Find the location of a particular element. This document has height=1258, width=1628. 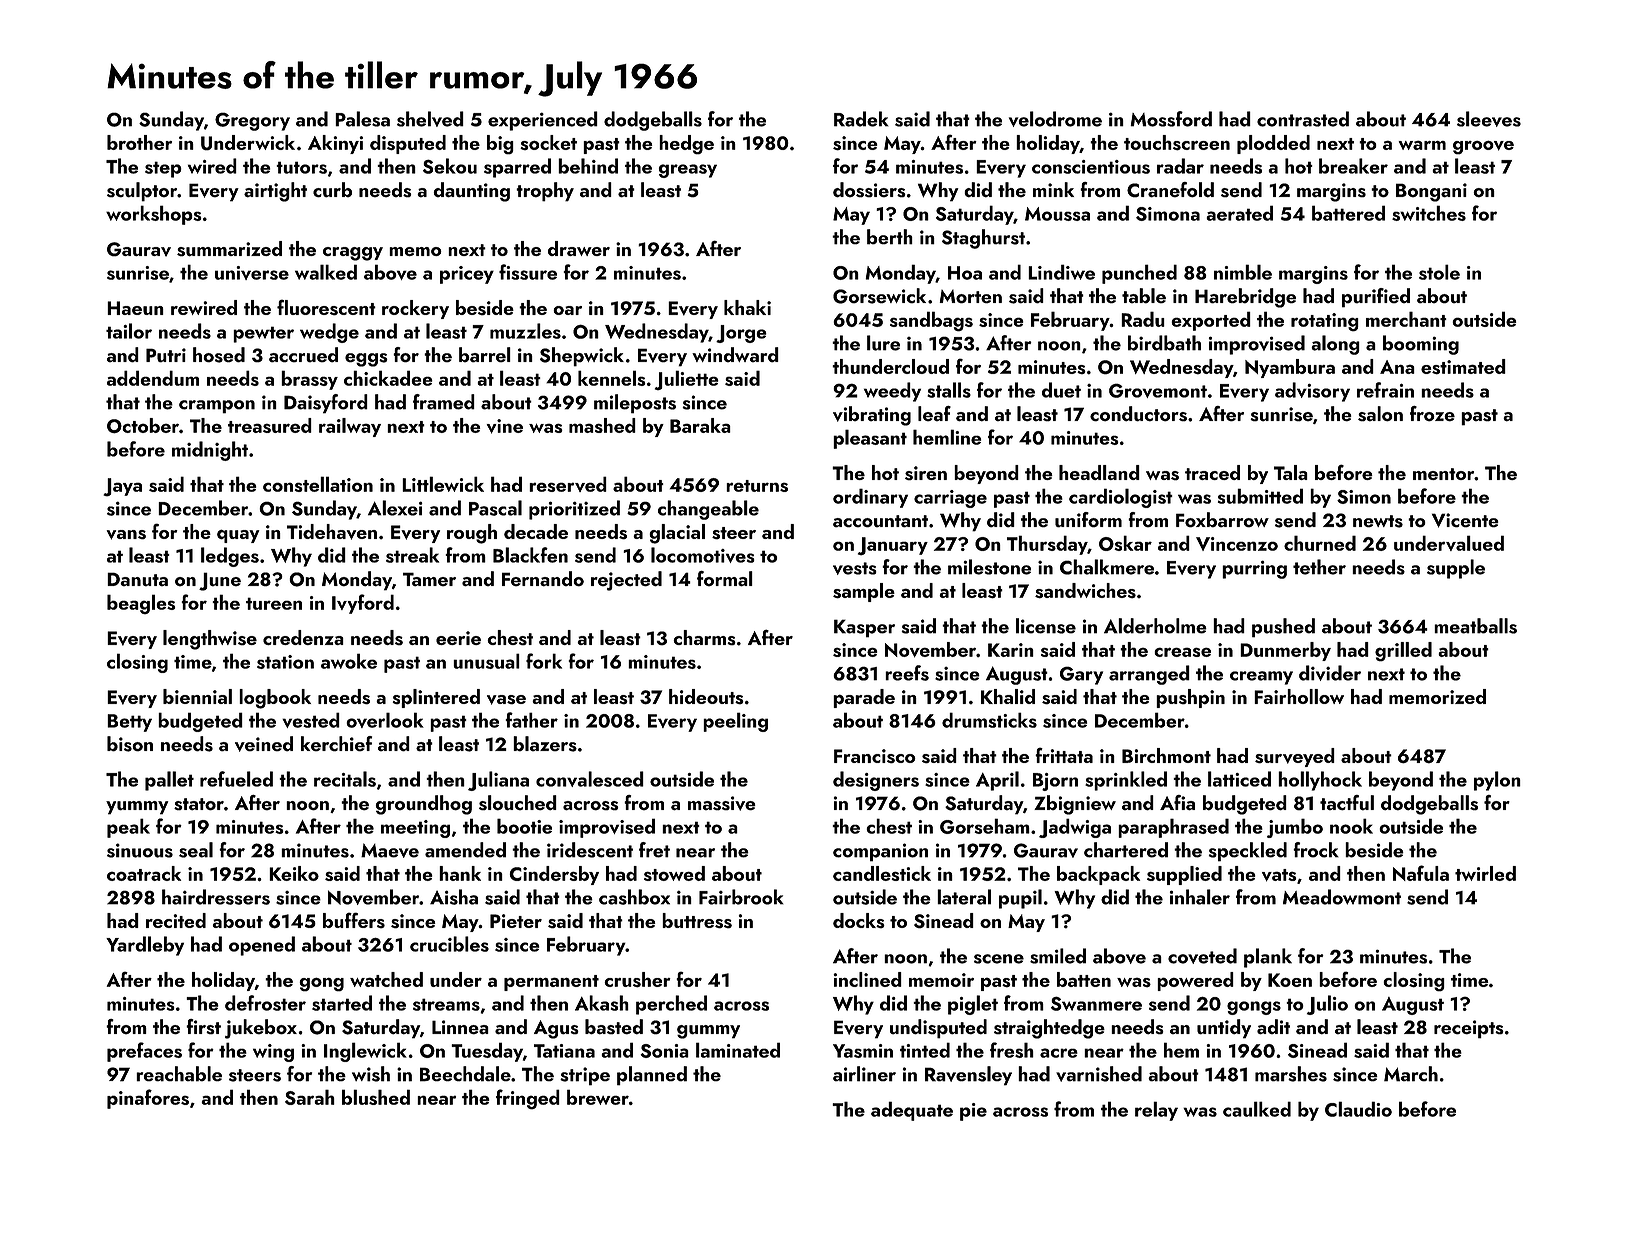

awoke is located at coordinates (349, 661).
